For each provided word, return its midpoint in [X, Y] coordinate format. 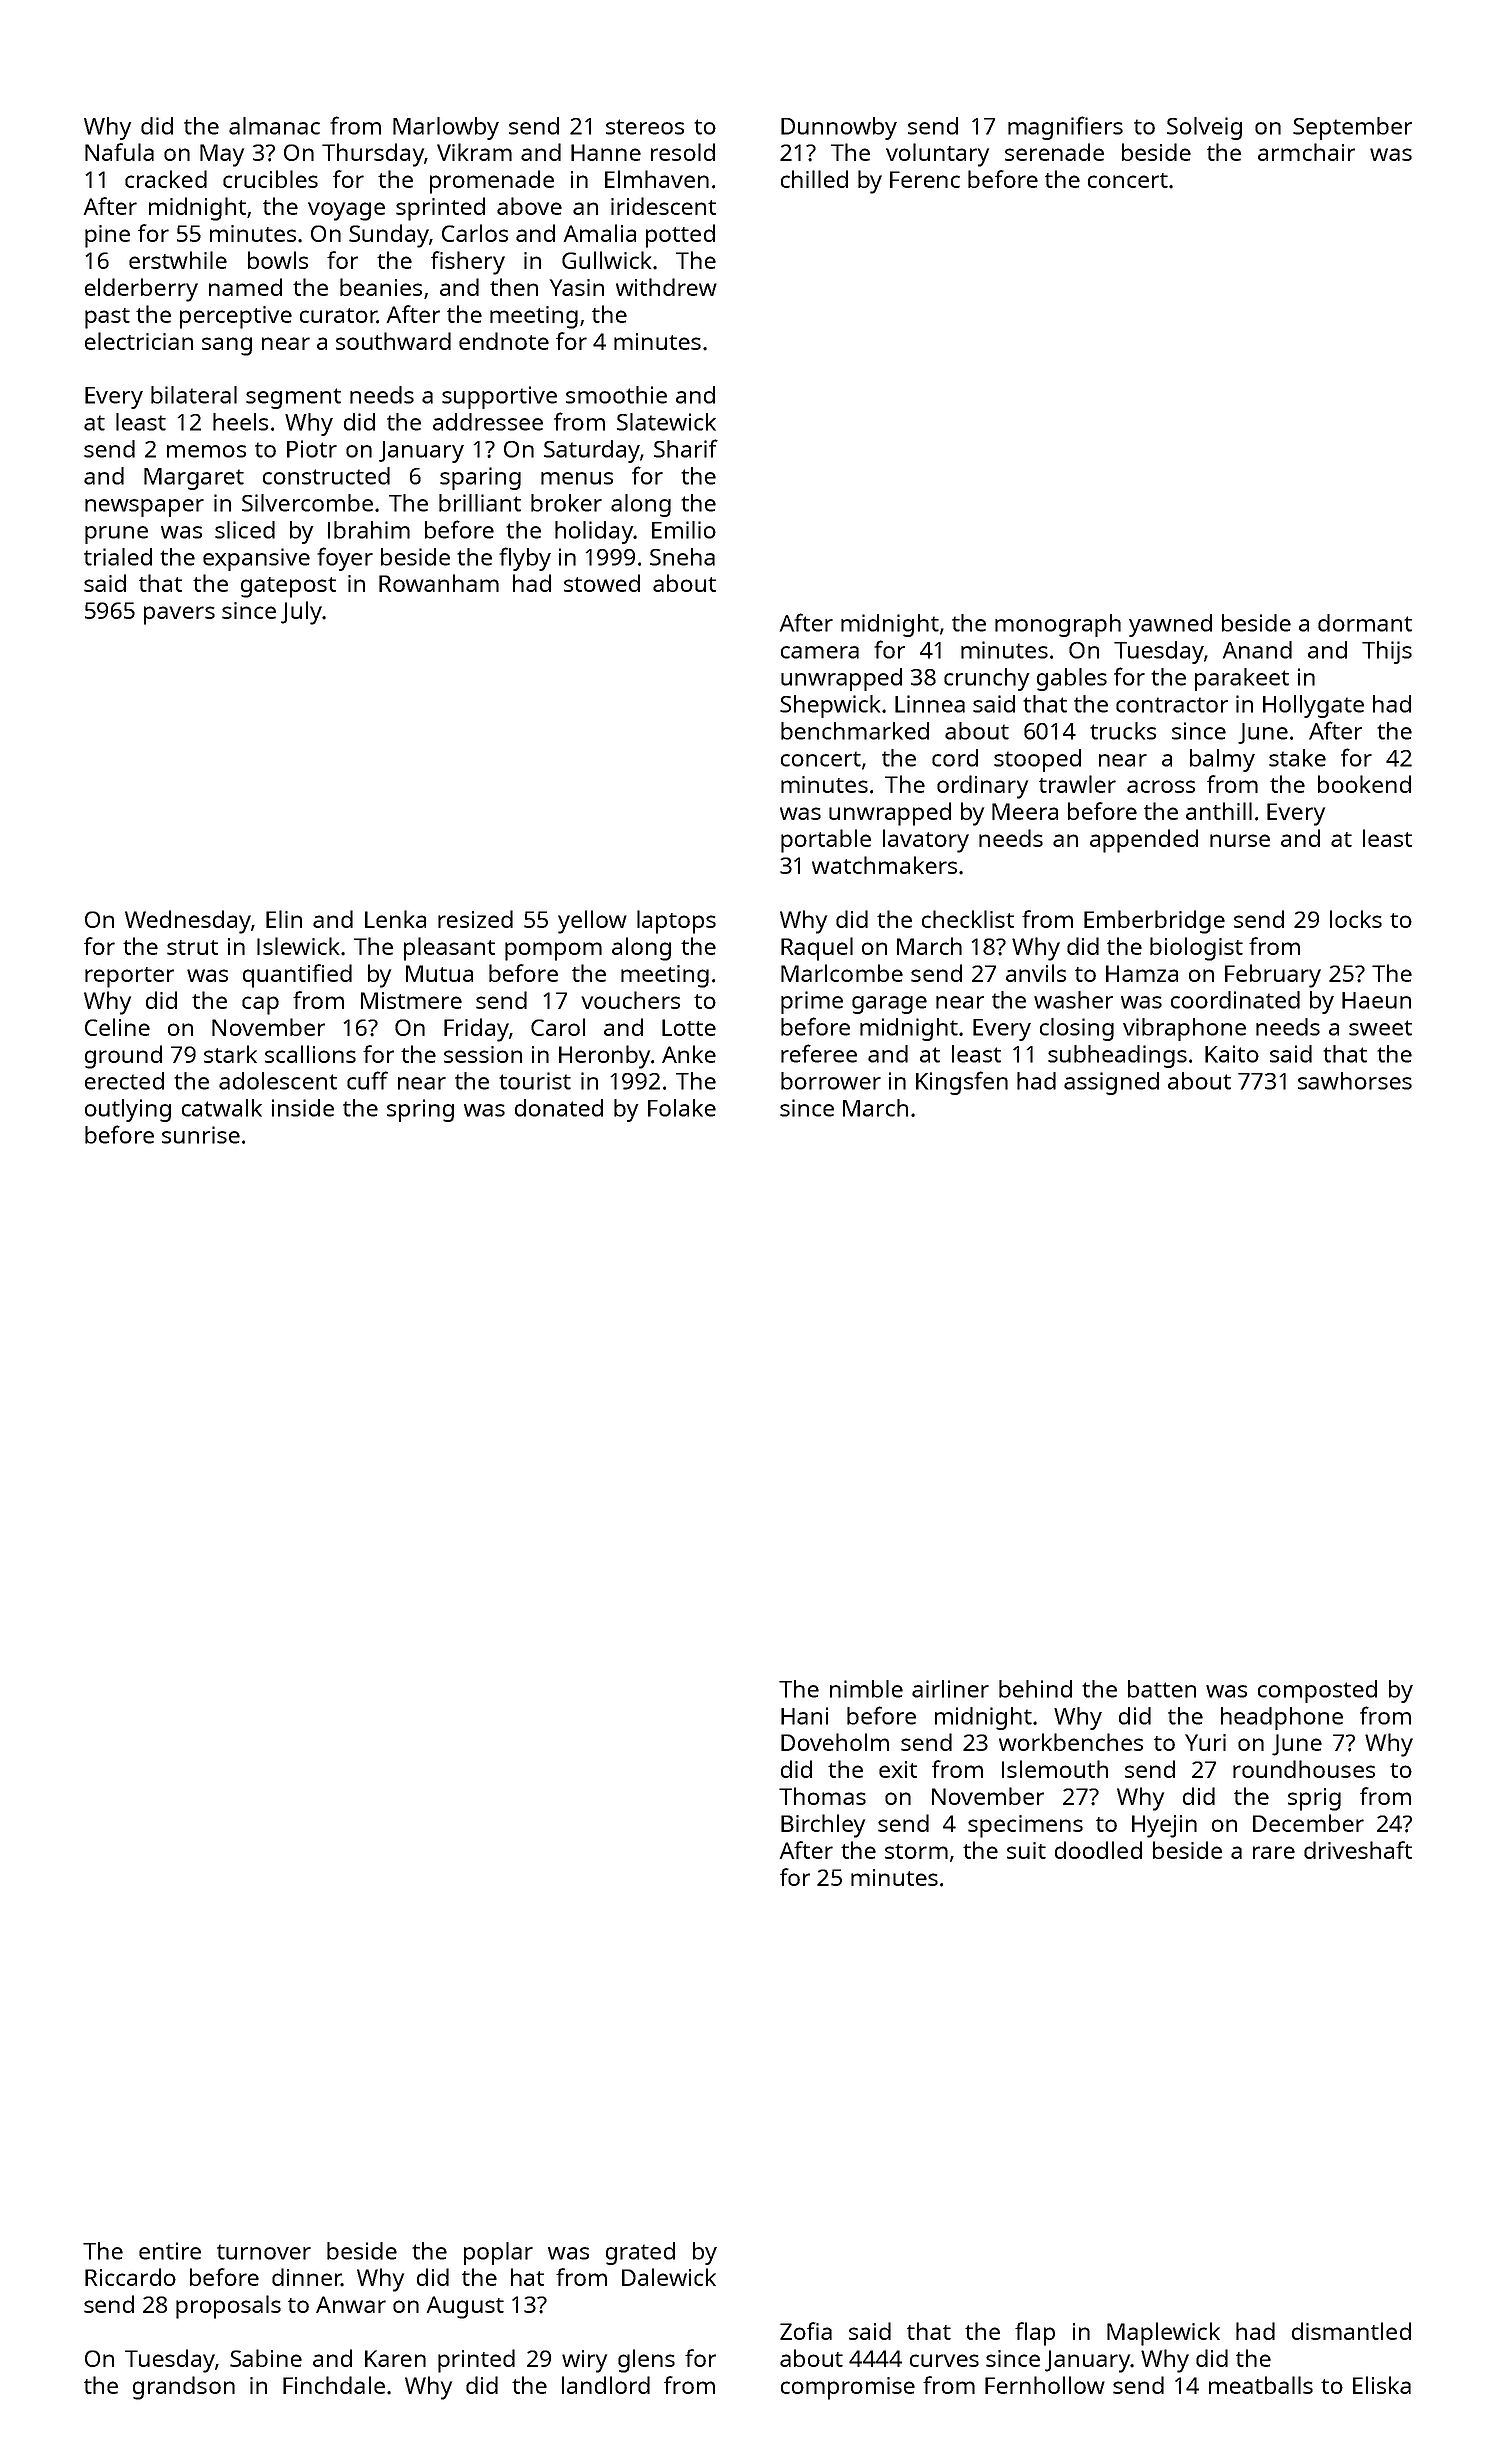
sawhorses [1355, 1081]
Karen [395, 2358]
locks [1356, 919]
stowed [602, 583]
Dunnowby [839, 128]
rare [1274, 1852]
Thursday [373, 155]
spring [420, 1110]
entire [170, 2251]
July [301, 613]
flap [1035, 2334]
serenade [1054, 152]
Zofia [806, 2331]
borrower [831, 1081]
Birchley [823, 1826]
